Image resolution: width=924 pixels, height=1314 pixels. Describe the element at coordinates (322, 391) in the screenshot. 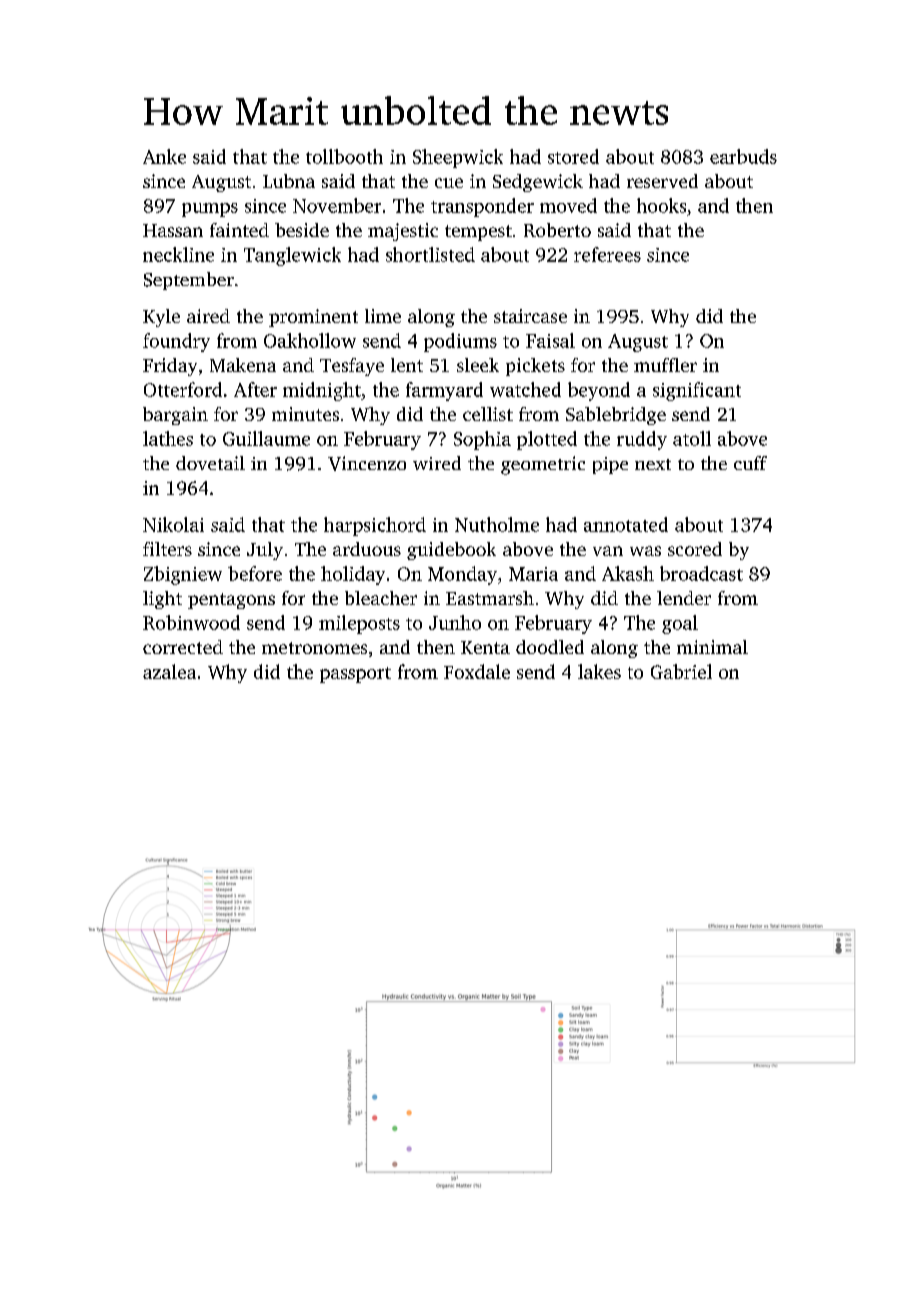

I see `midnight` at that location.
